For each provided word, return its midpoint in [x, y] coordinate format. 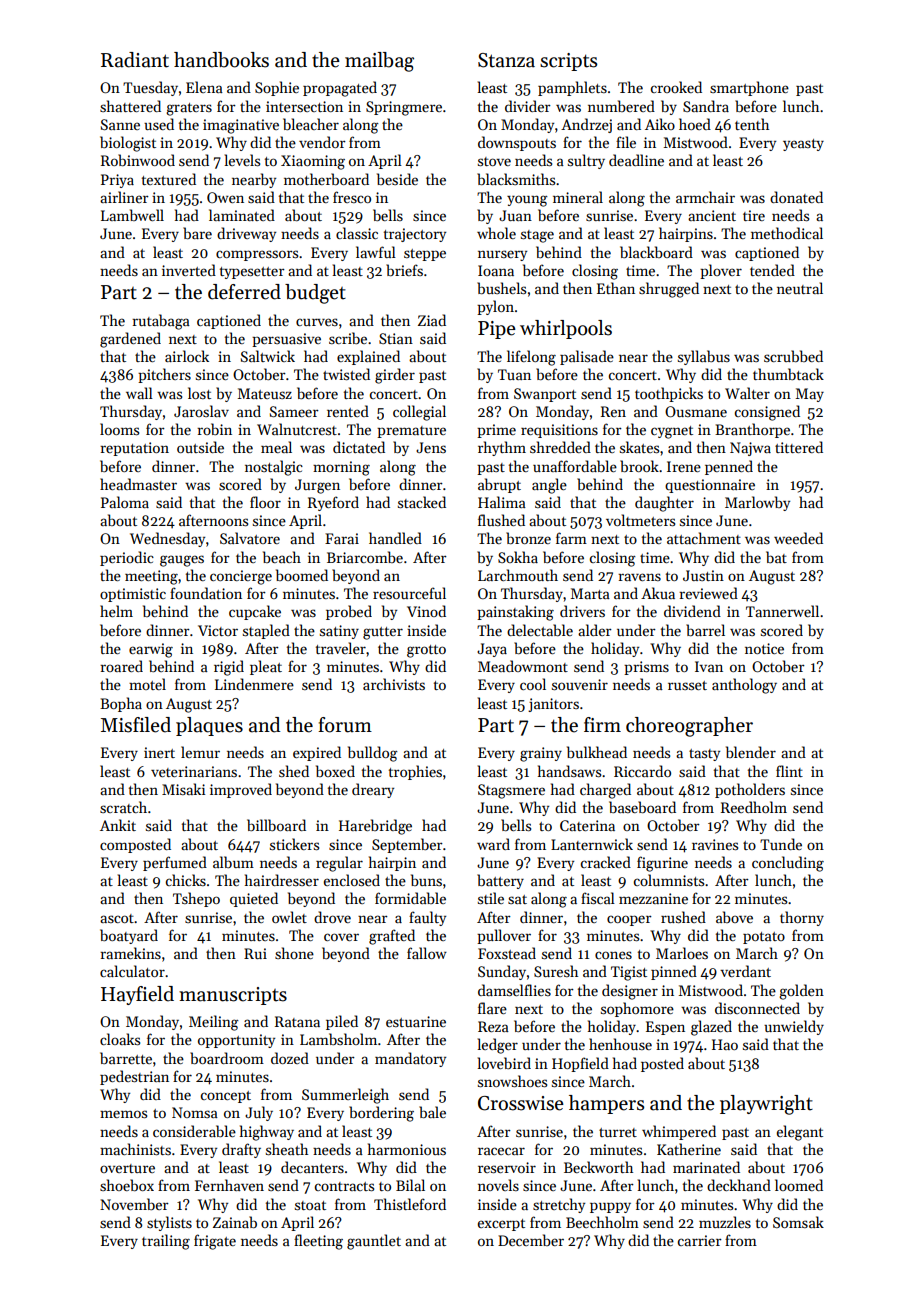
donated [796, 197]
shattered [130, 106]
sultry [586, 161]
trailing [166, 1242]
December [531, 1240]
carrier [700, 1240]
